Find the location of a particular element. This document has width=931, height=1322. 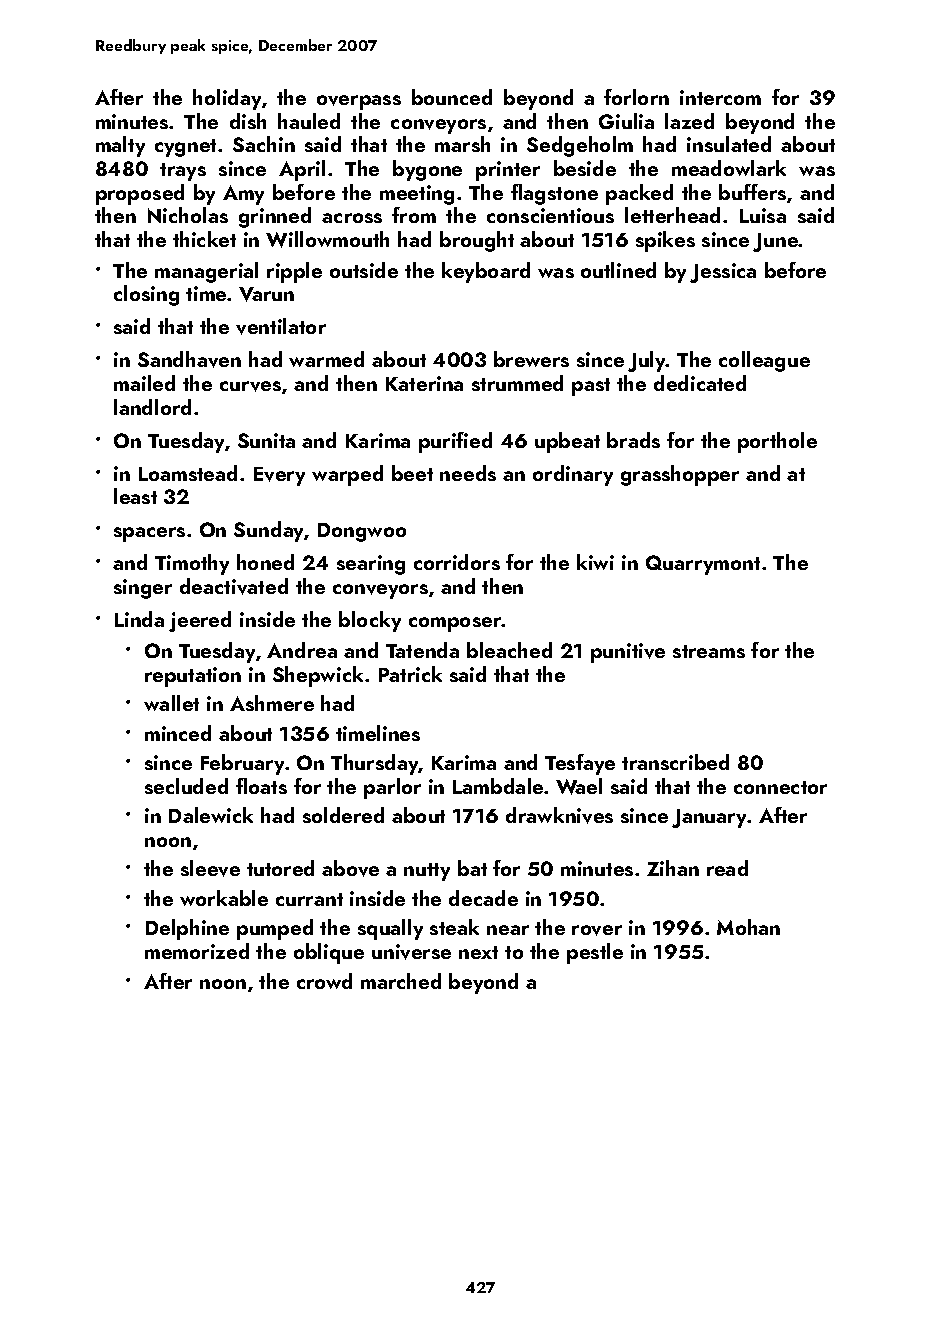

Katerina is located at coordinates (424, 383).
